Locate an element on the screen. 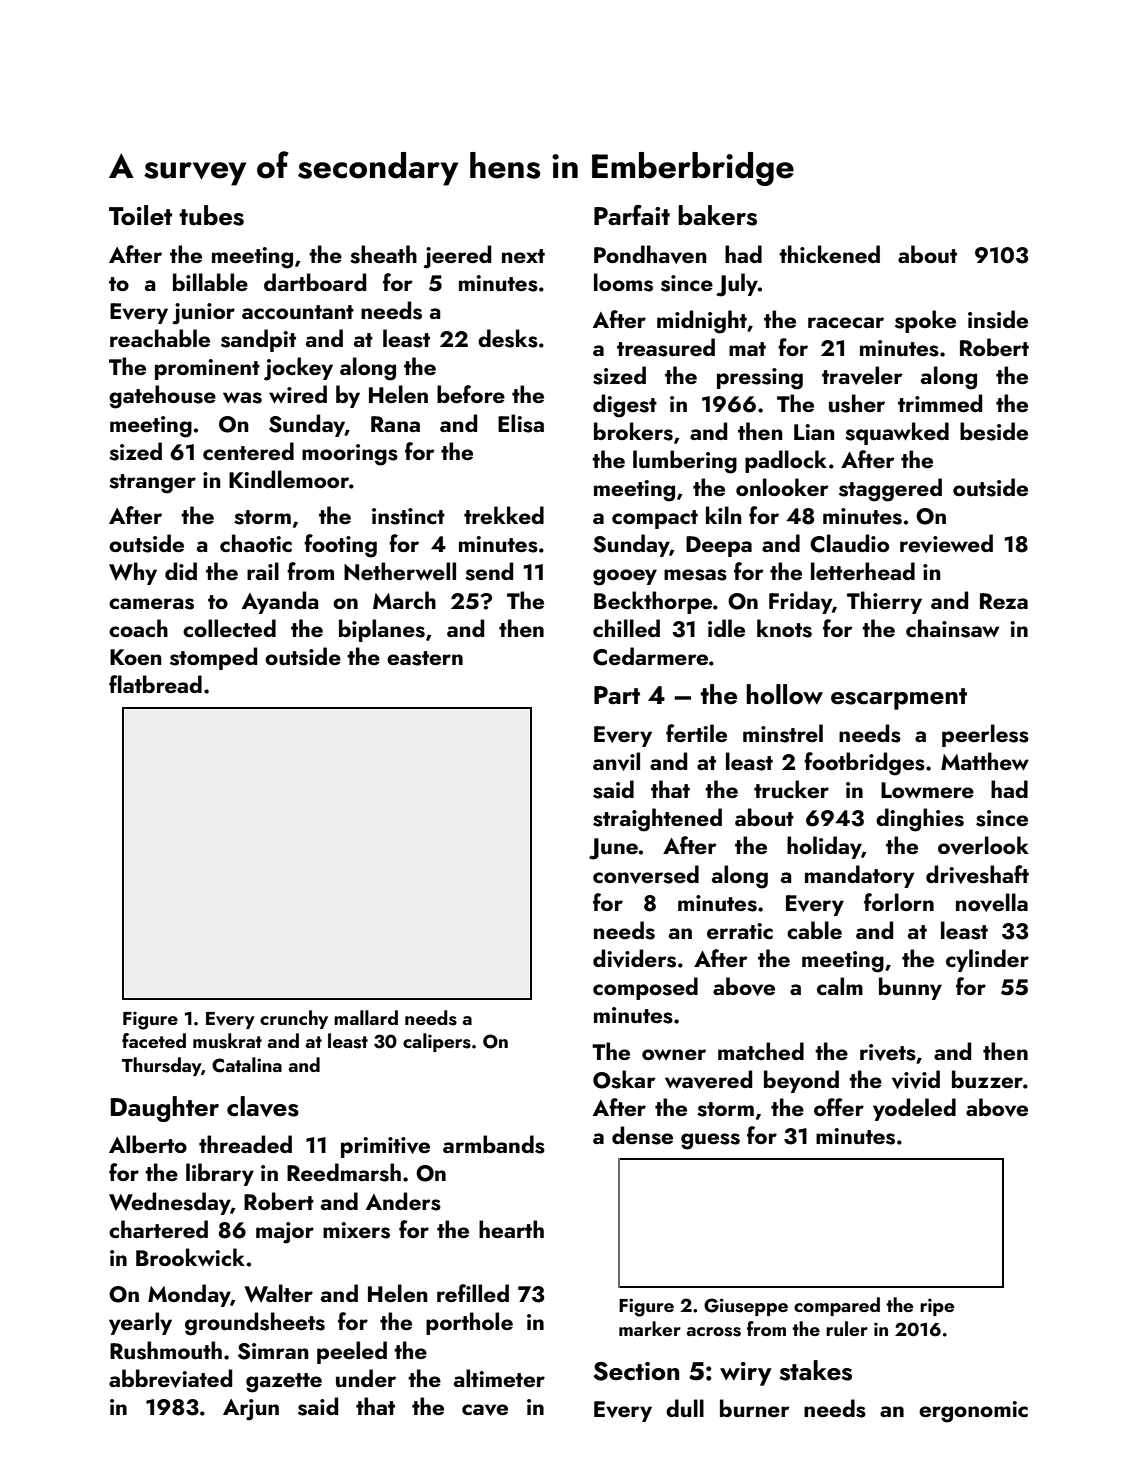 The image size is (1138, 1472). trekked is located at coordinates (504, 515).
